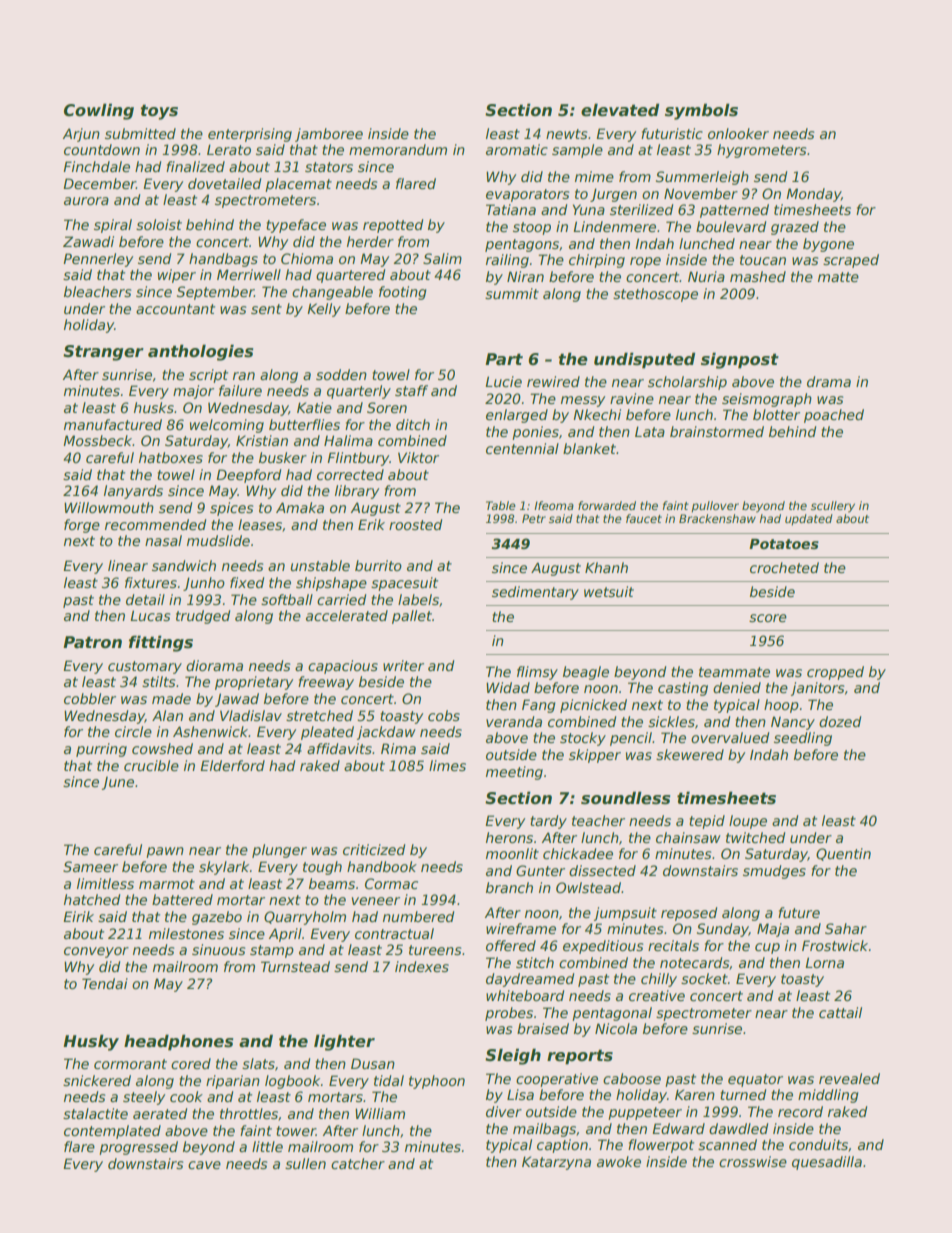 This document has height=1233, width=952. I want to click on Katarzyna, so click(556, 1163).
